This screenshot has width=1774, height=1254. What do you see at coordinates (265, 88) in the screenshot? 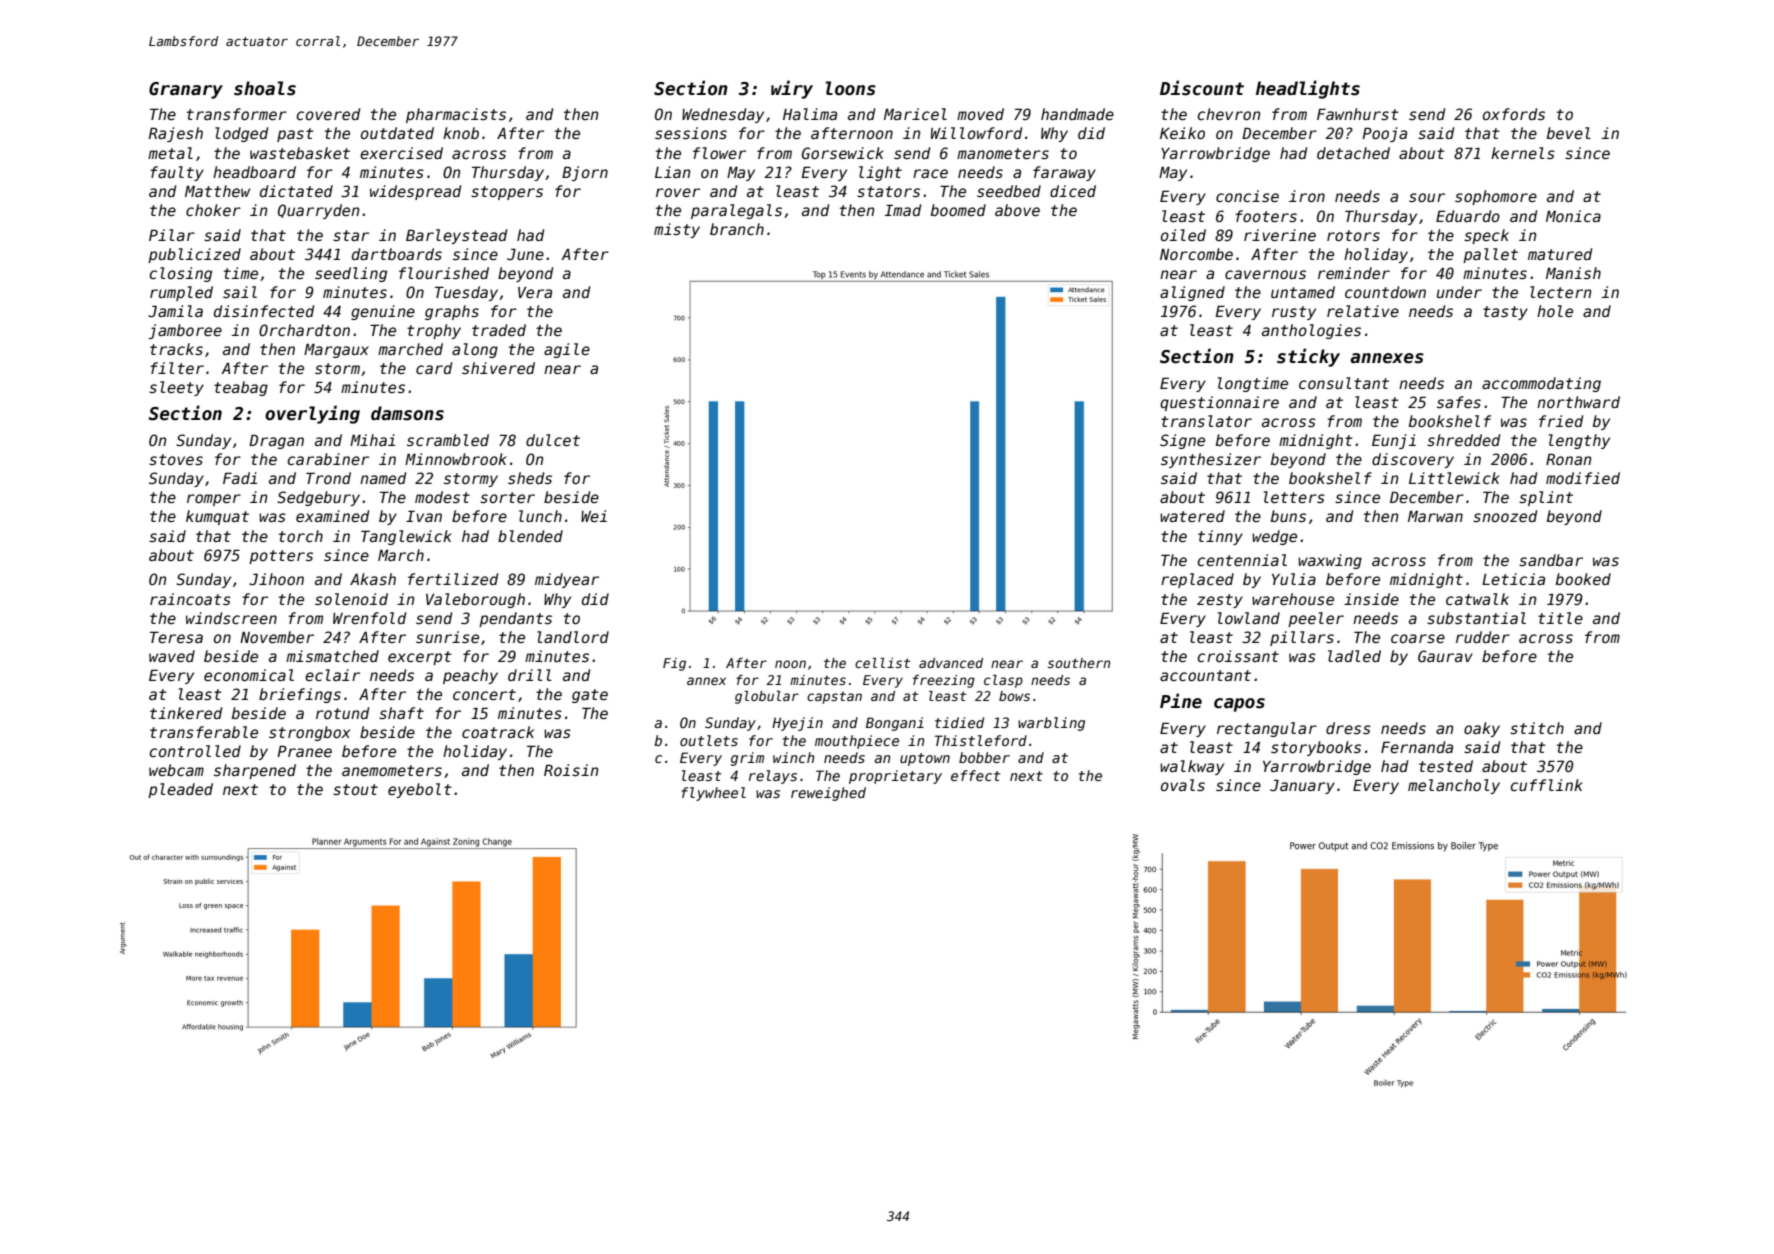
I see `shoals` at bounding box center [265, 88].
